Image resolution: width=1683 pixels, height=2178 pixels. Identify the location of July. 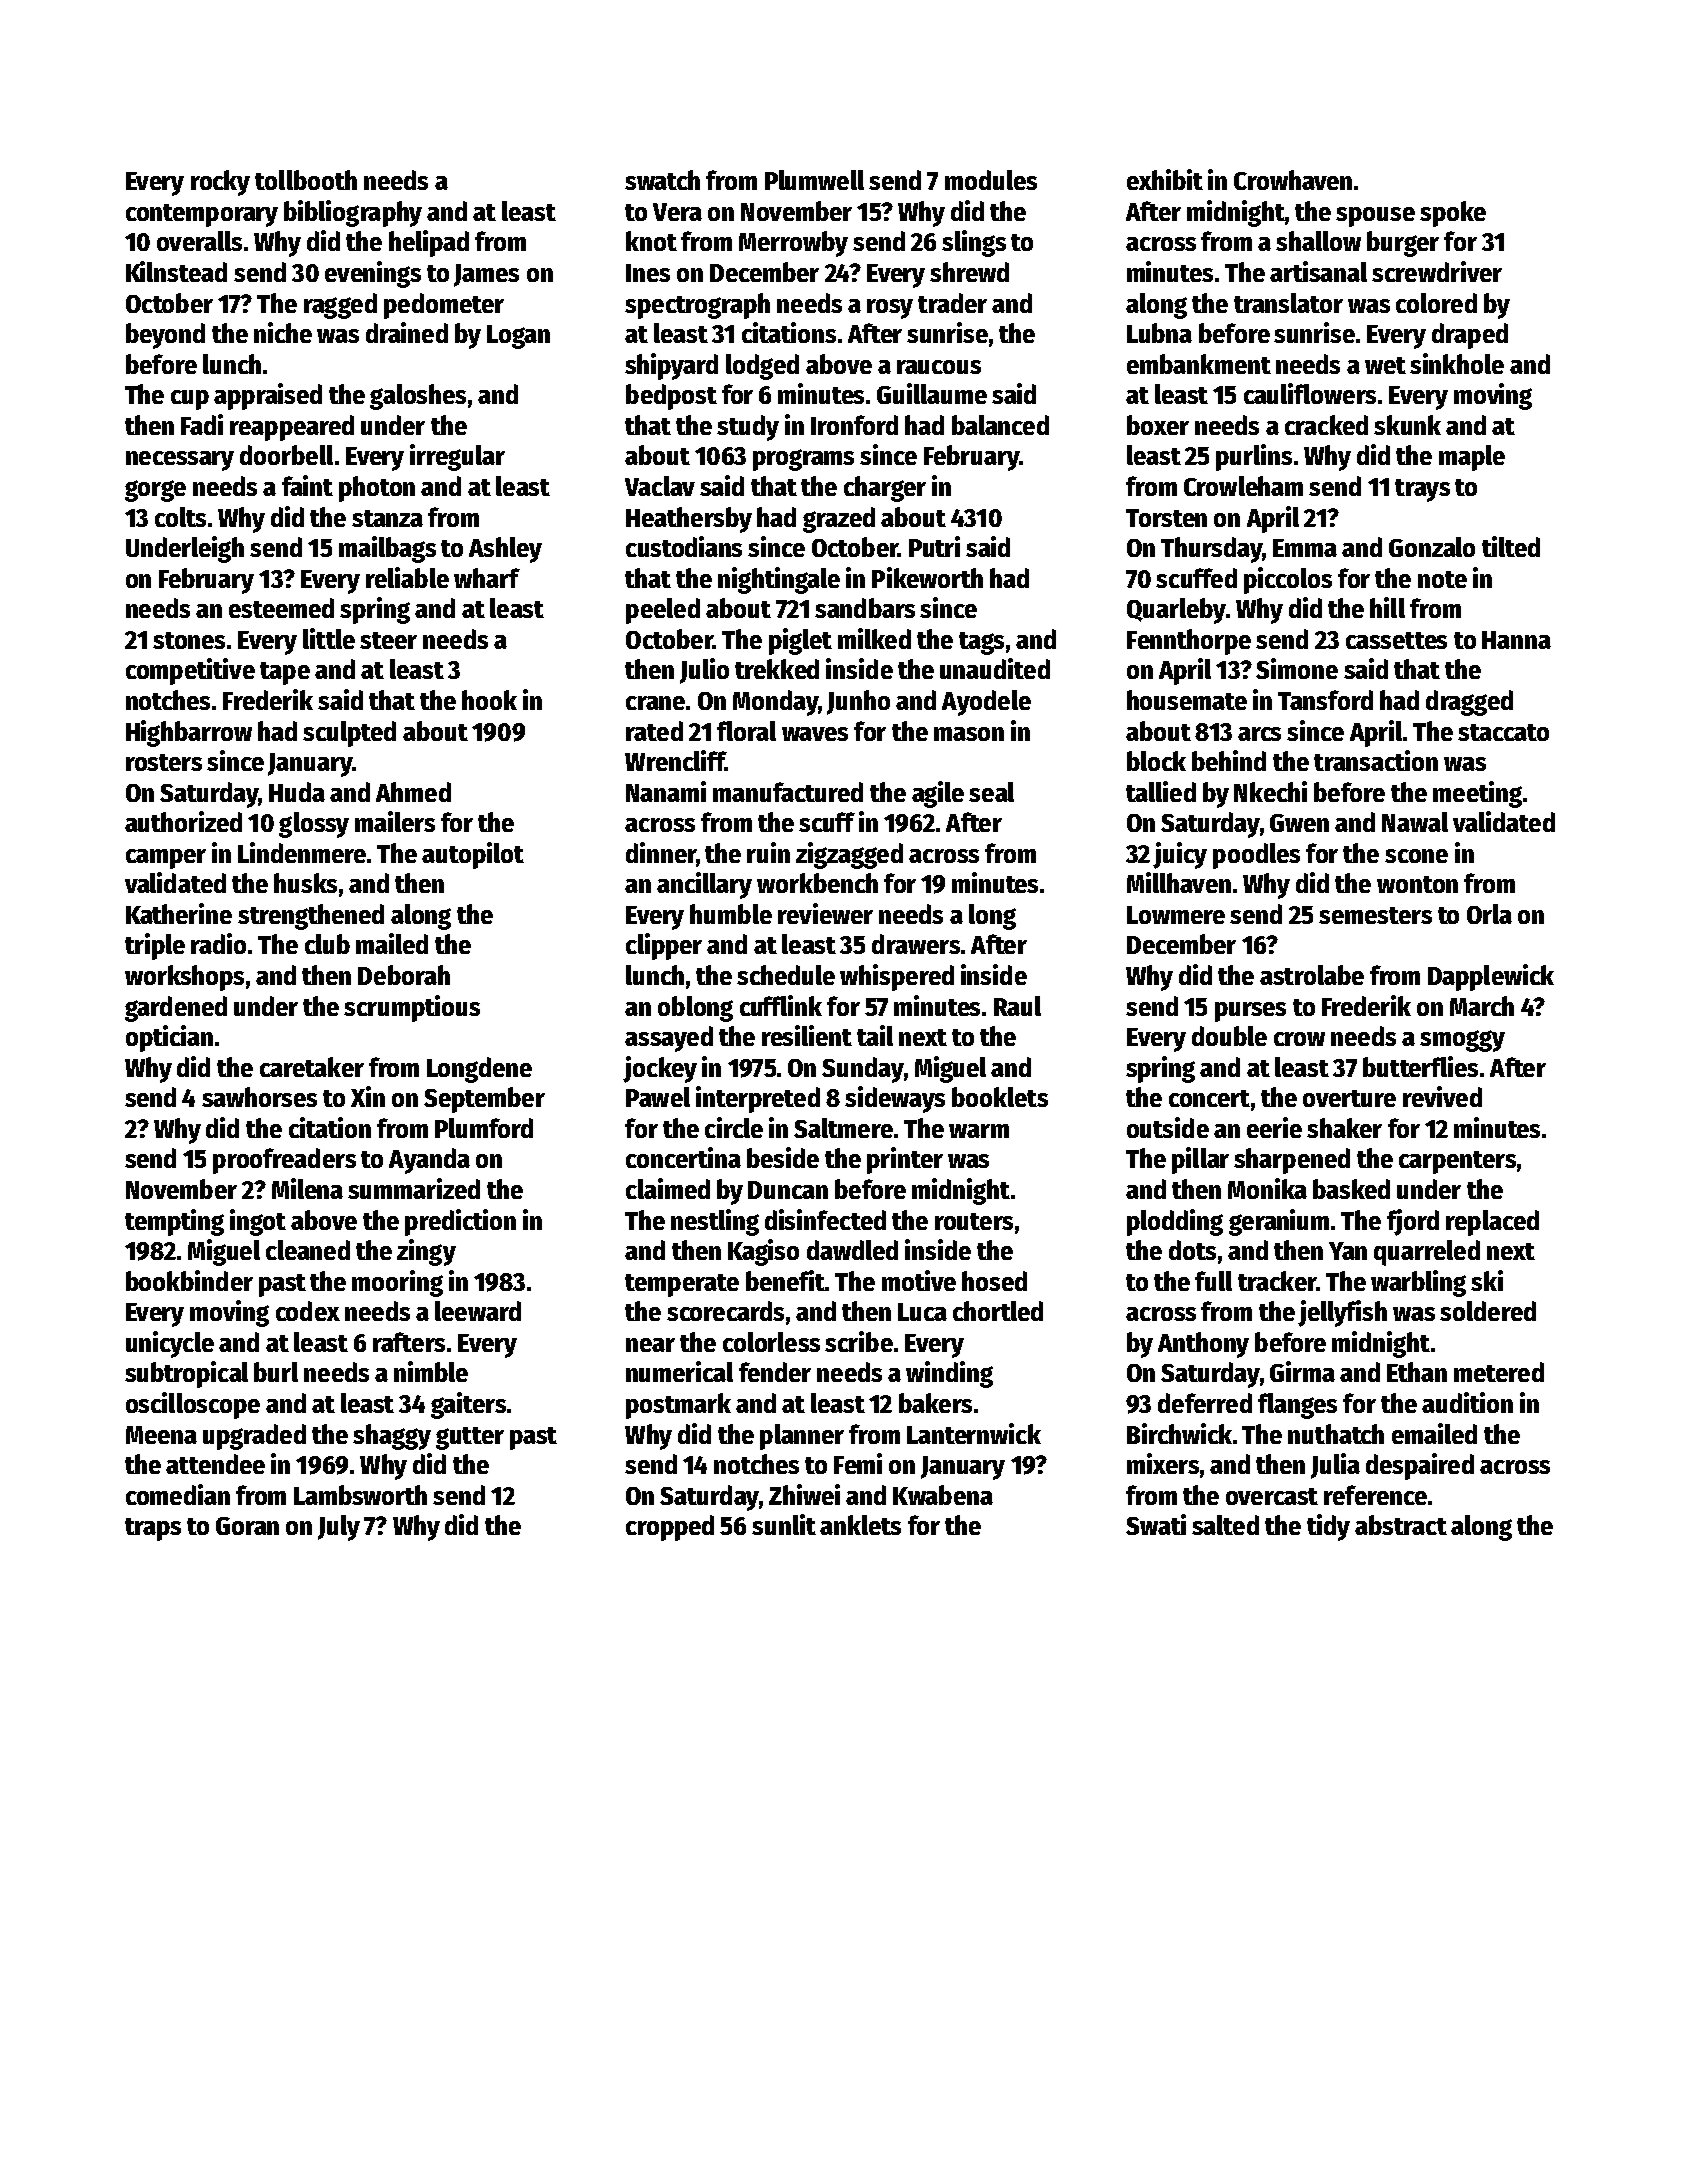
(339, 1528).
